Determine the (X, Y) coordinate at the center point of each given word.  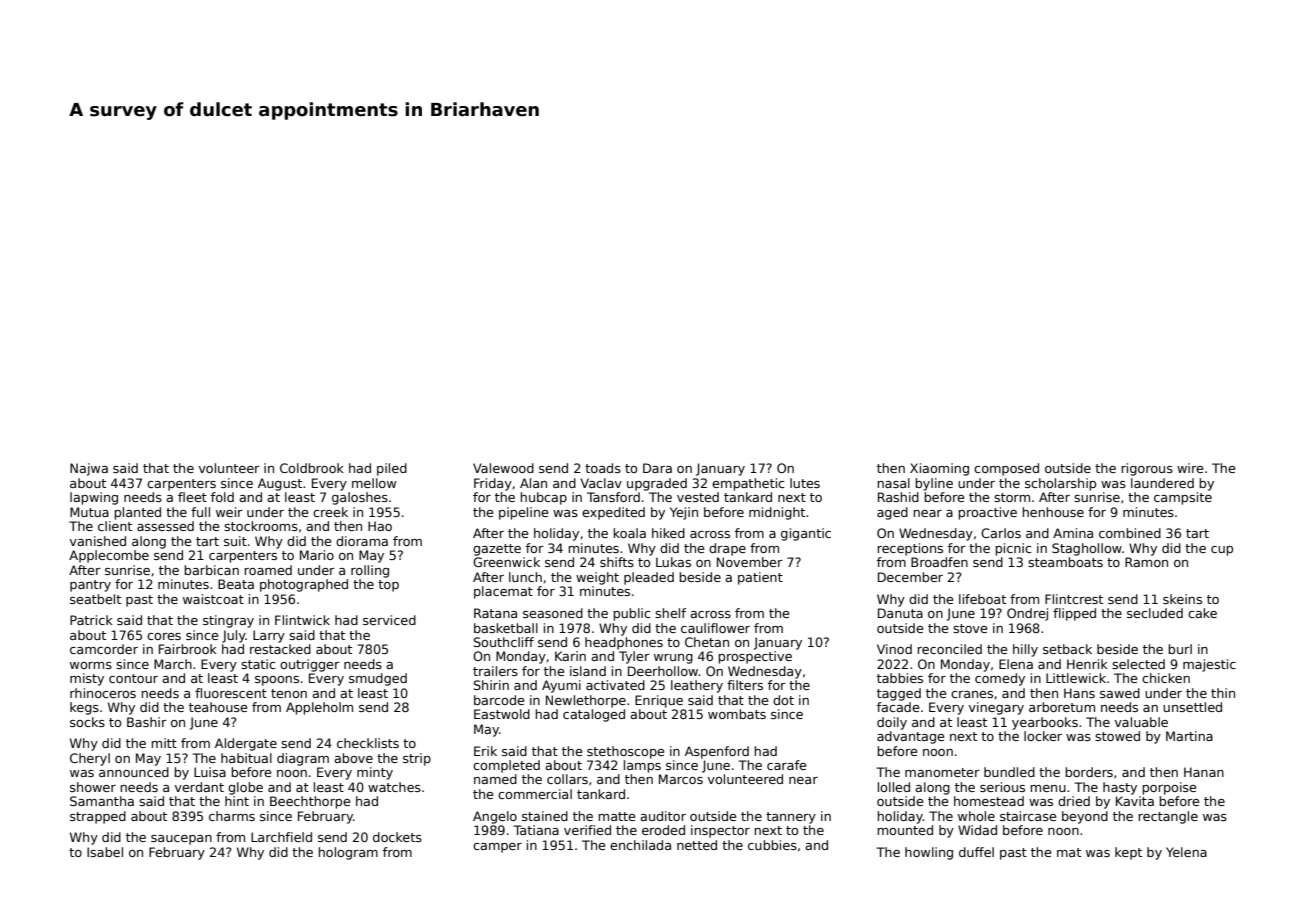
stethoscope (625, 752)
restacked (280, 649)
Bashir (147, 722)
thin (1223, 693)
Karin (570, 656)
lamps (642, 766)
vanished (98, 541)
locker (1043, 736)
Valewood (503, 468)
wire (1190, 468)
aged (892, 513)
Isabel (105, 852)
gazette (497, 550)
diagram (303, 759)
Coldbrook (312, 468)
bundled (1009, 772)
